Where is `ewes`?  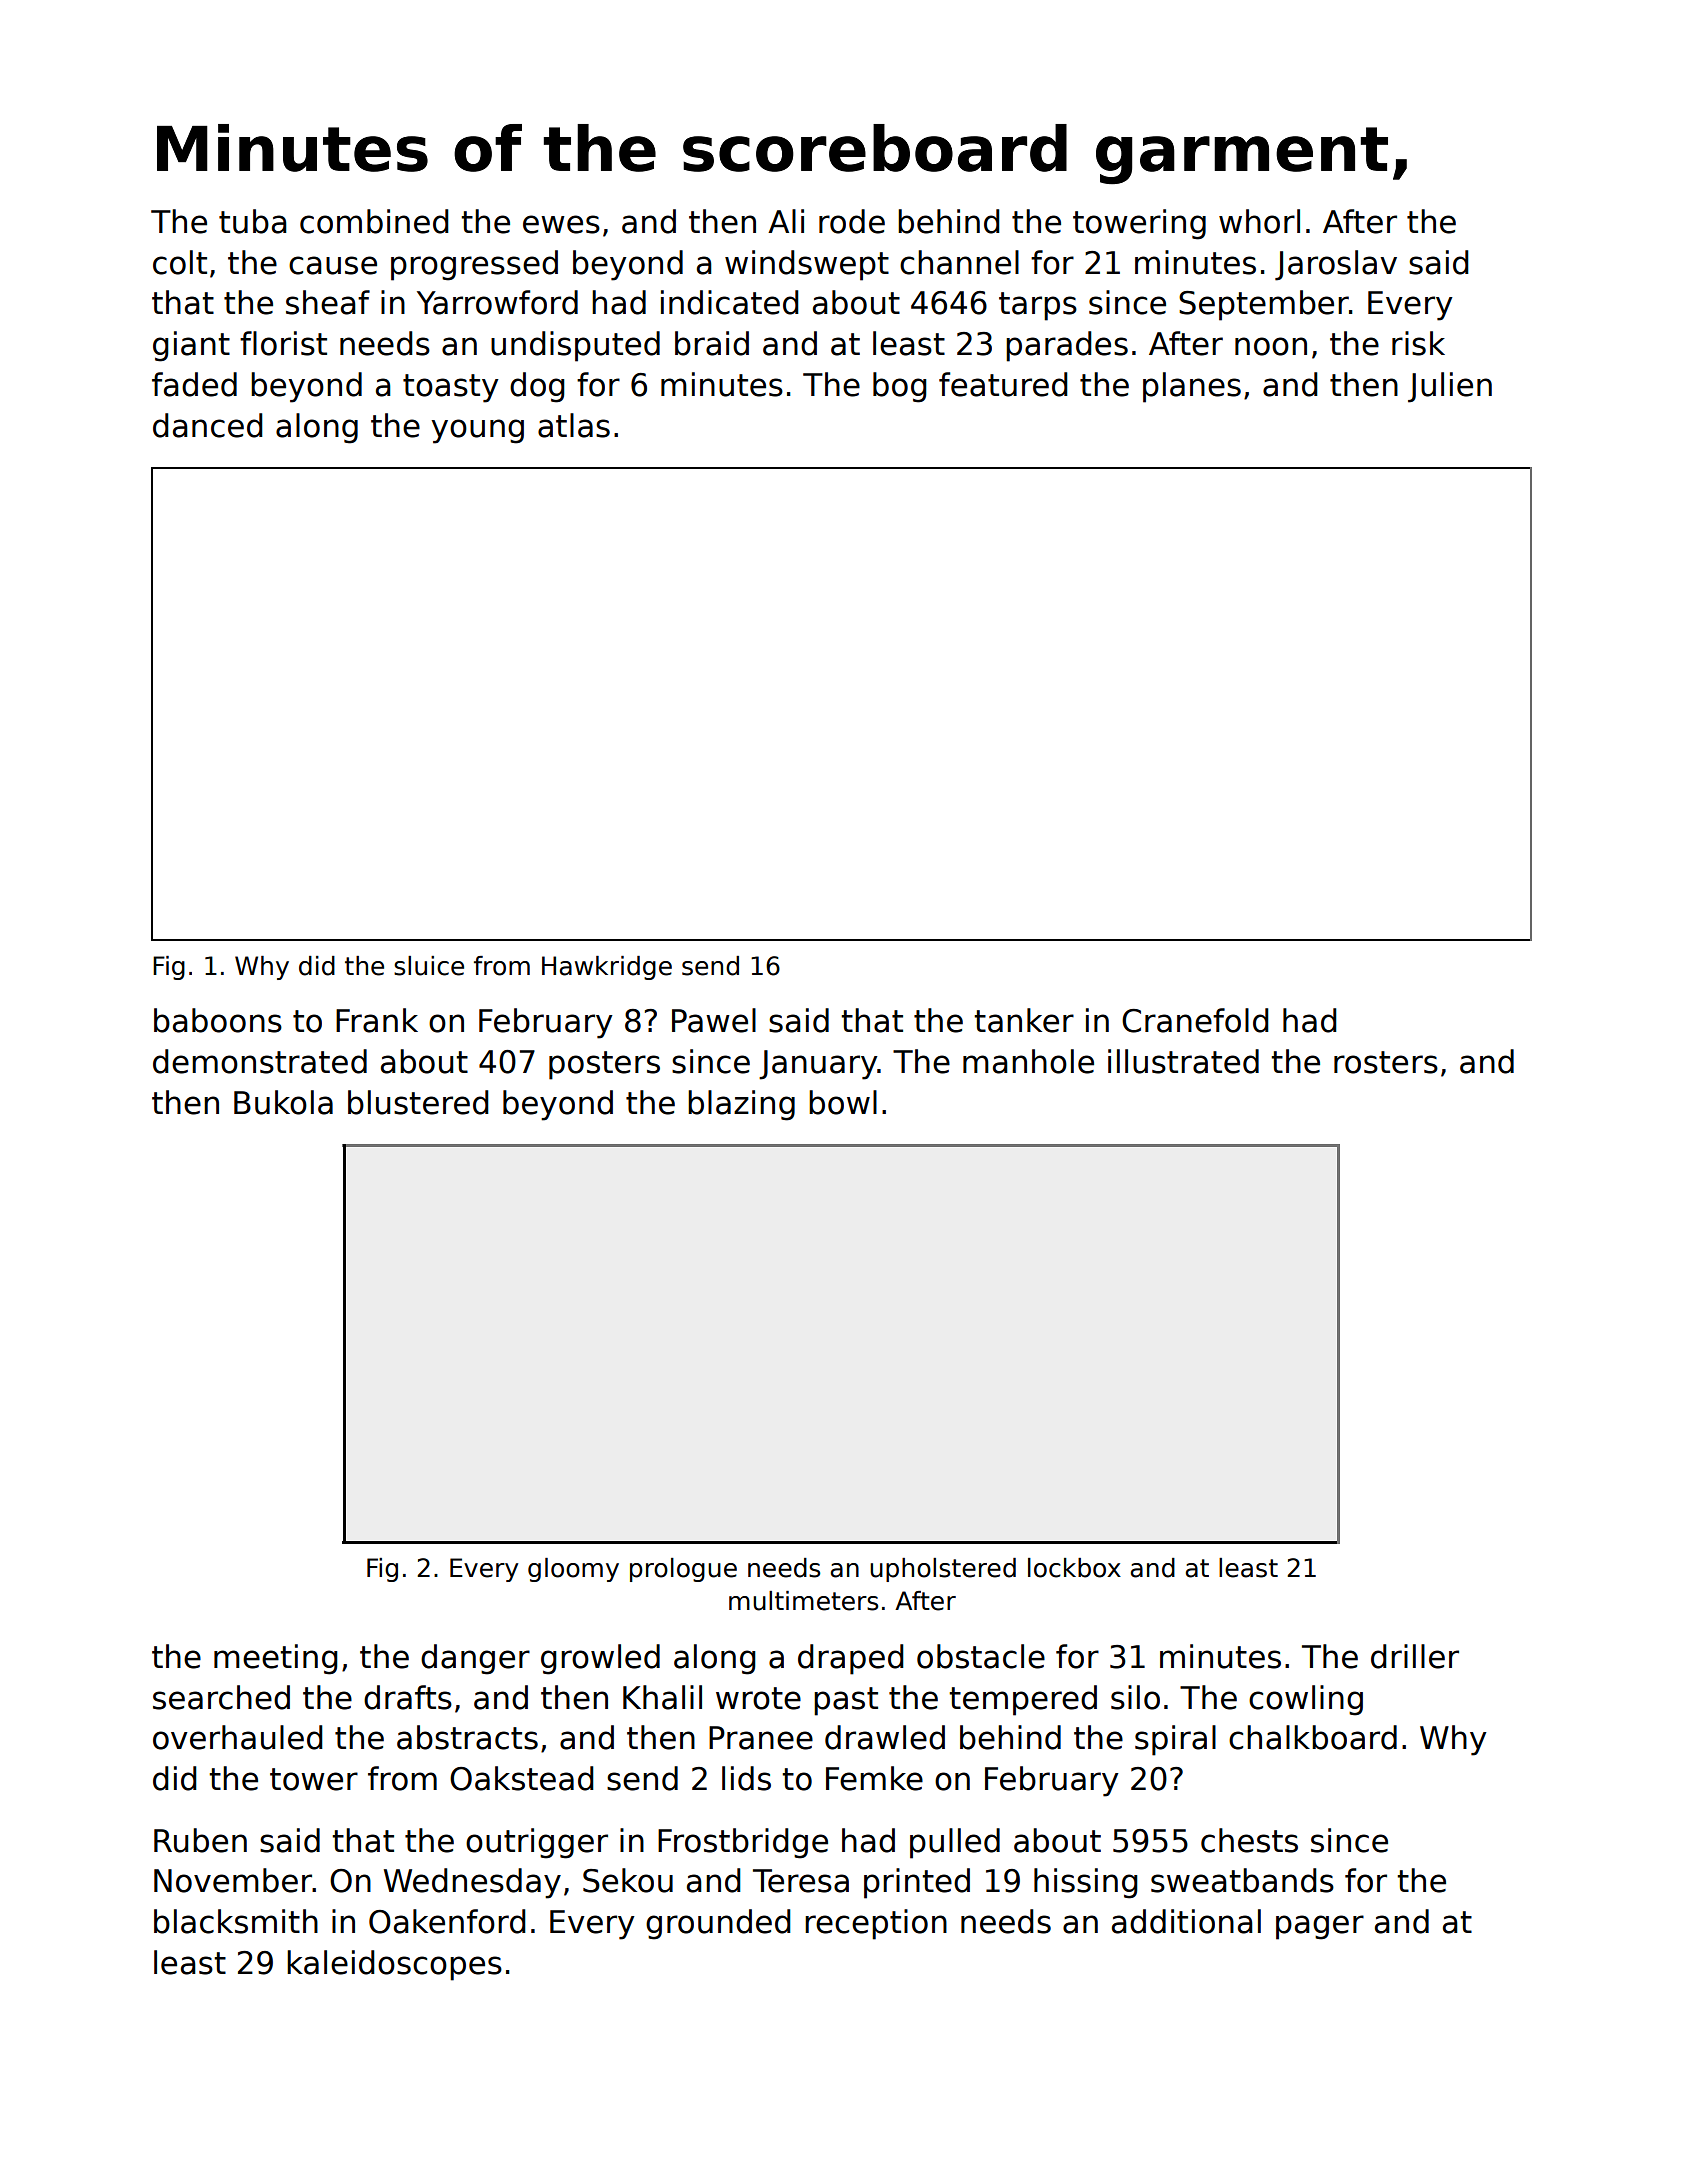
ewes is located at coordinates (561, 224).
